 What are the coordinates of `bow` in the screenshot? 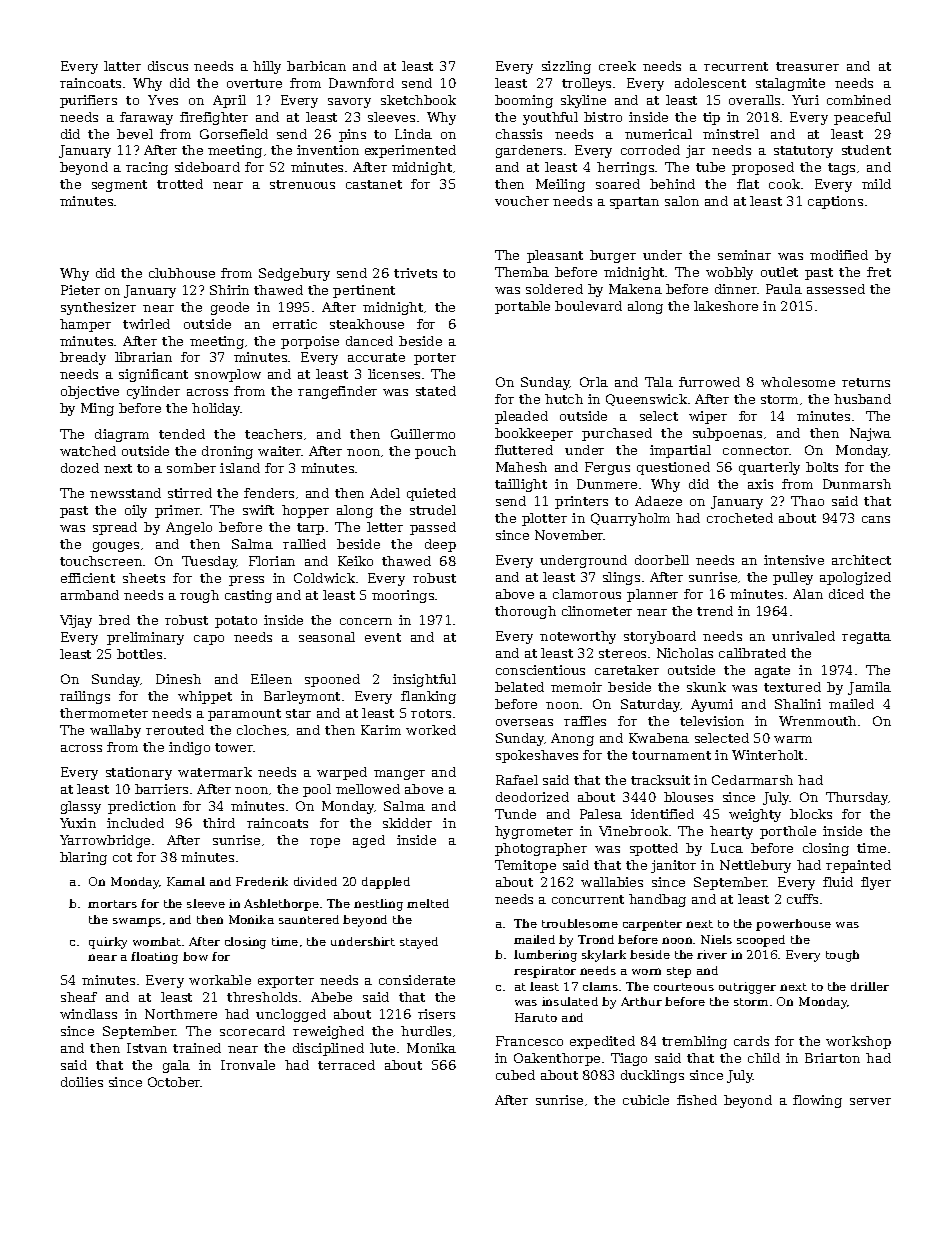 It's located at (195, 956).
